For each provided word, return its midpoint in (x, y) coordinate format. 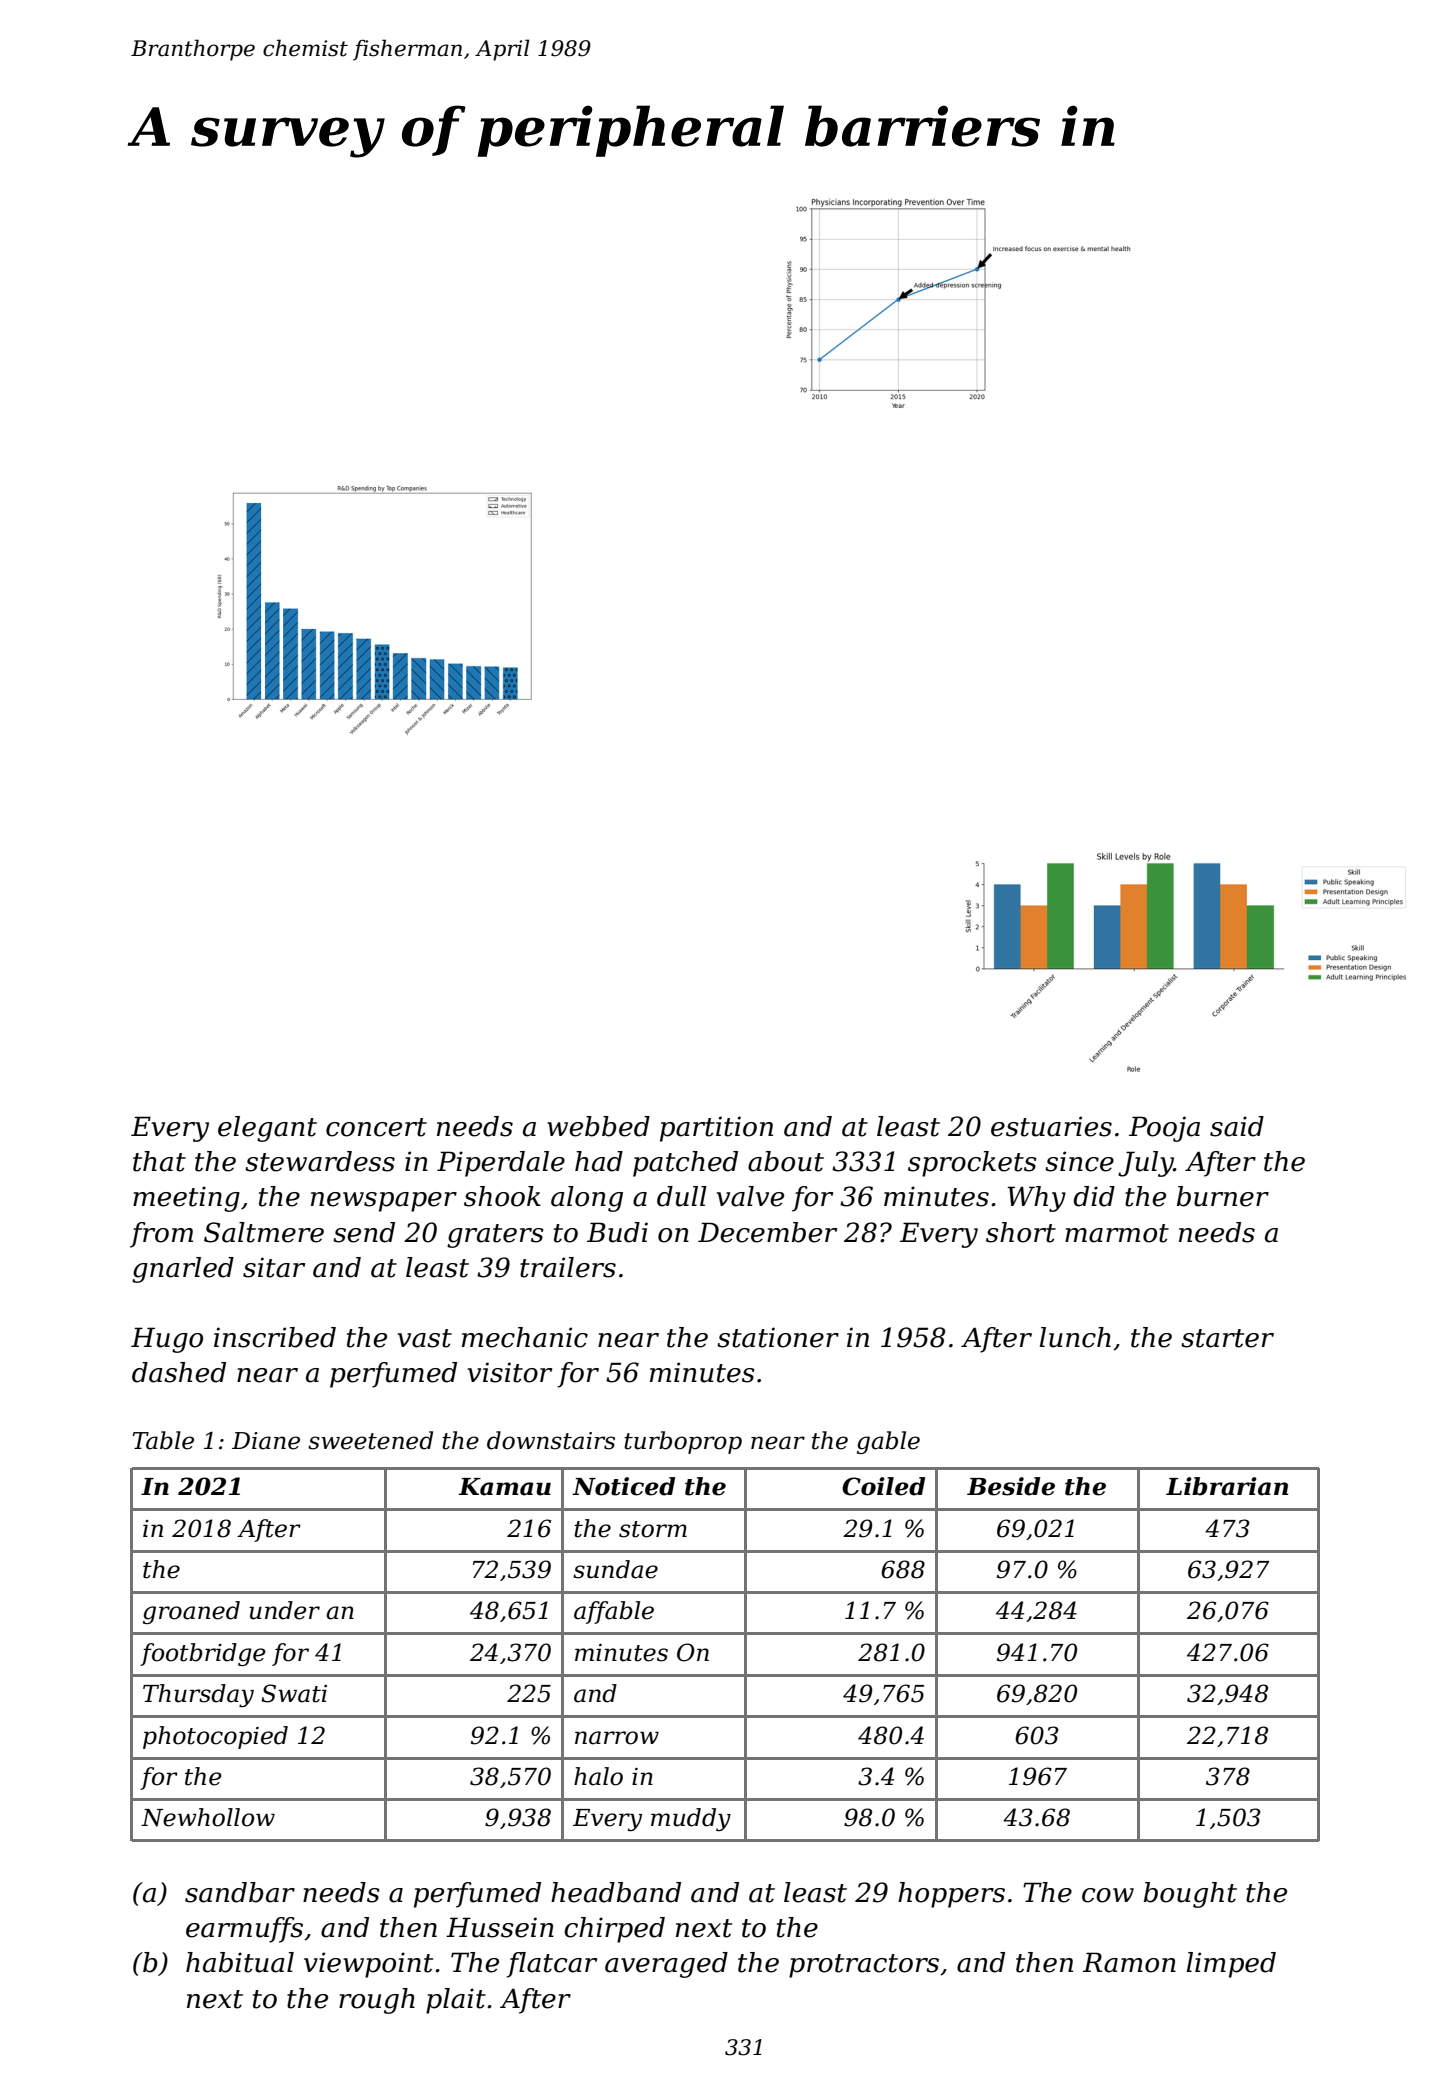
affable (614, 1612)
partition (716, 1129)
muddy (691, 1819)
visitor (510, 1372)
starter (1227, 1338)
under (284, 1610)
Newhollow (208, 1817)
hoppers (951, 1895)
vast (425, 1338)
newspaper (384, 1202)
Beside (1011, 1486)
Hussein (500, 1927)
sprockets (972, 1164)
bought (1190, 1895)
